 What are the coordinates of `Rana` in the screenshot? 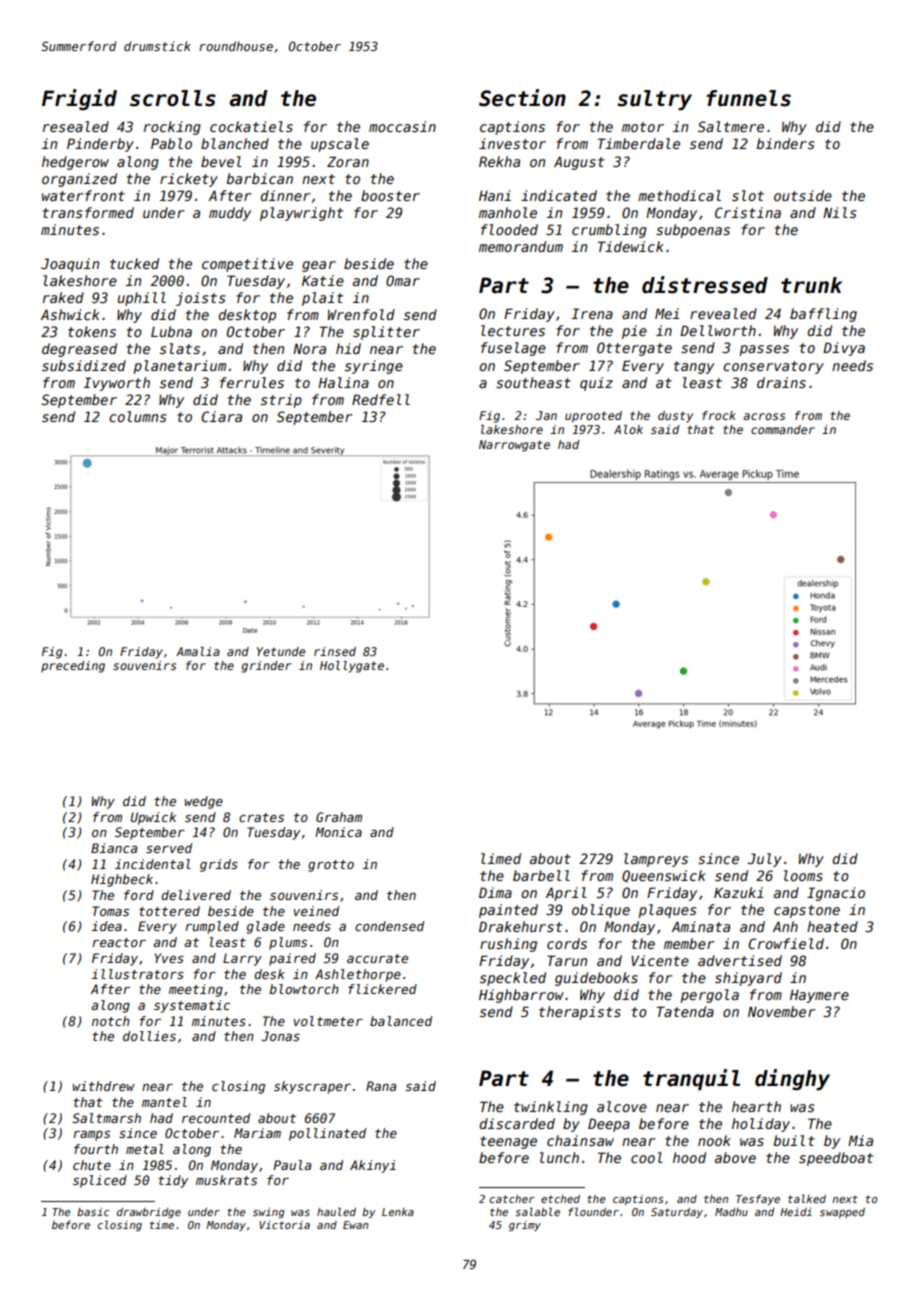 It's located at (381, 1086).
